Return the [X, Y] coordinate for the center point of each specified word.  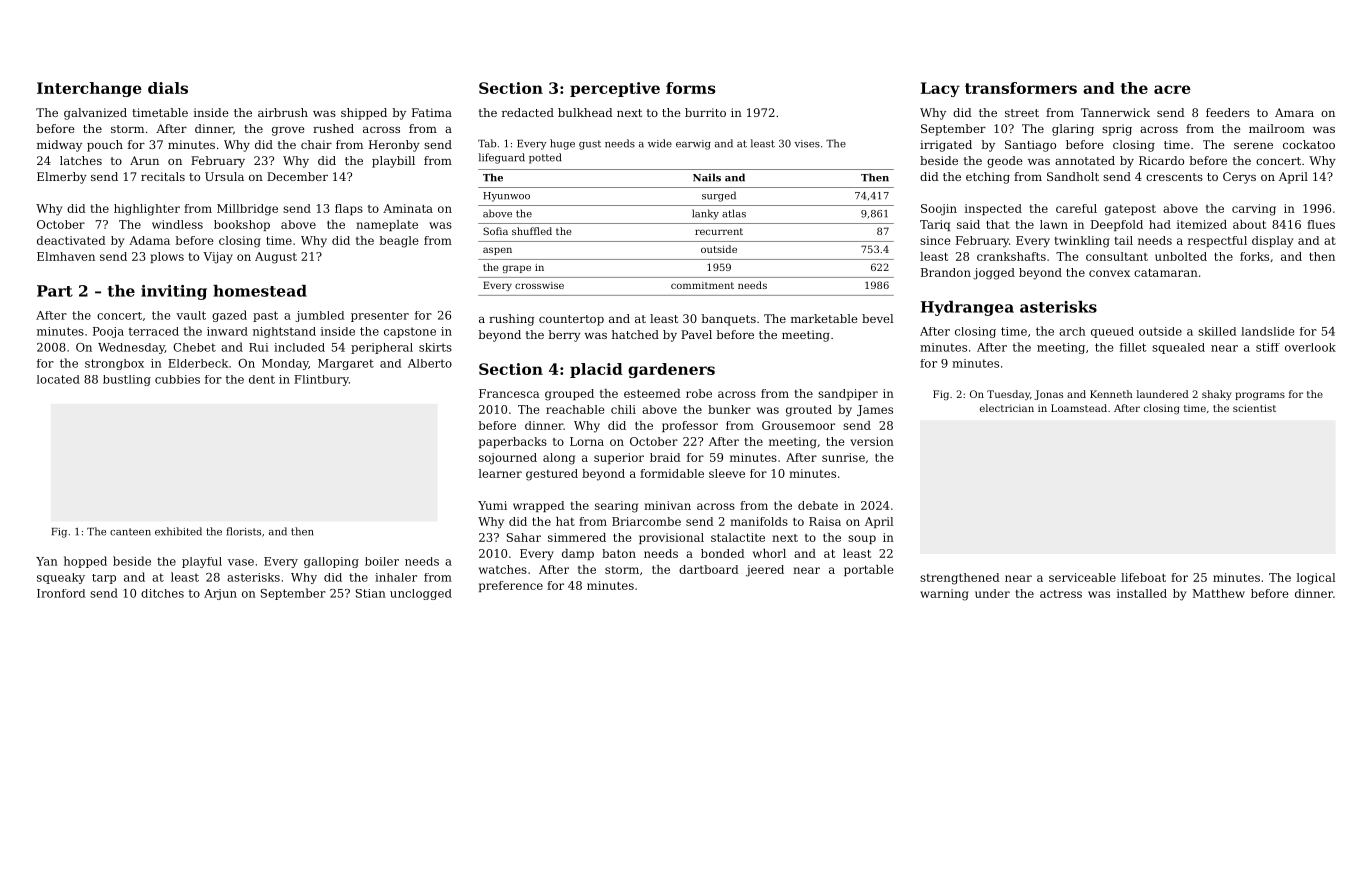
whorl [769, 553]
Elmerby [62, 178]
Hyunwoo [506, 197]
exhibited [178, 531]
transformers [1021, 88]
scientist [1254, 408]
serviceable [1082, 577]
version [872, 441]
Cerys [1239, 178]
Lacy [940, 89]
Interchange [89, 89]
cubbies [177, 379]
